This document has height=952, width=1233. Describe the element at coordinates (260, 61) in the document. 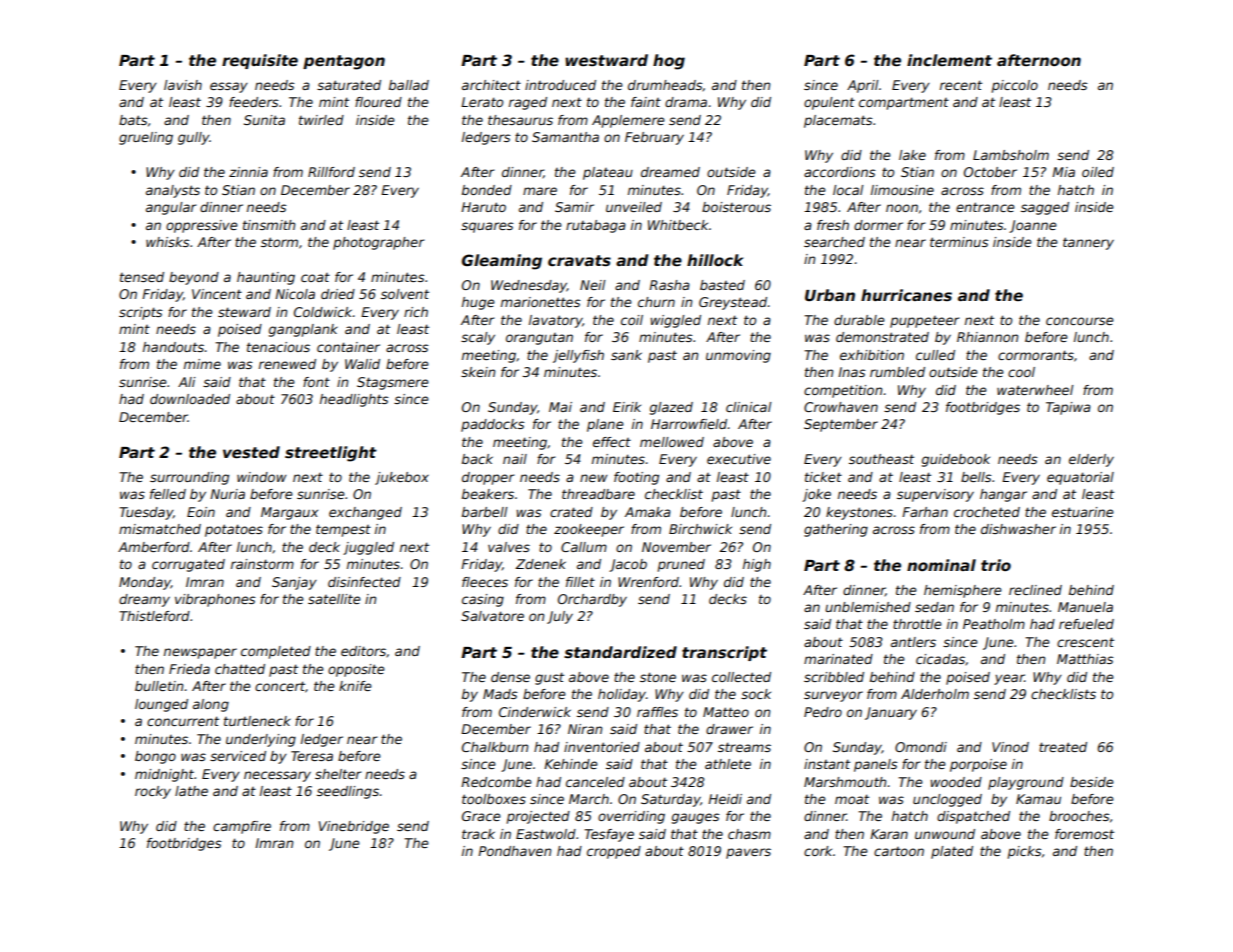

I see `requisite` at that location.
